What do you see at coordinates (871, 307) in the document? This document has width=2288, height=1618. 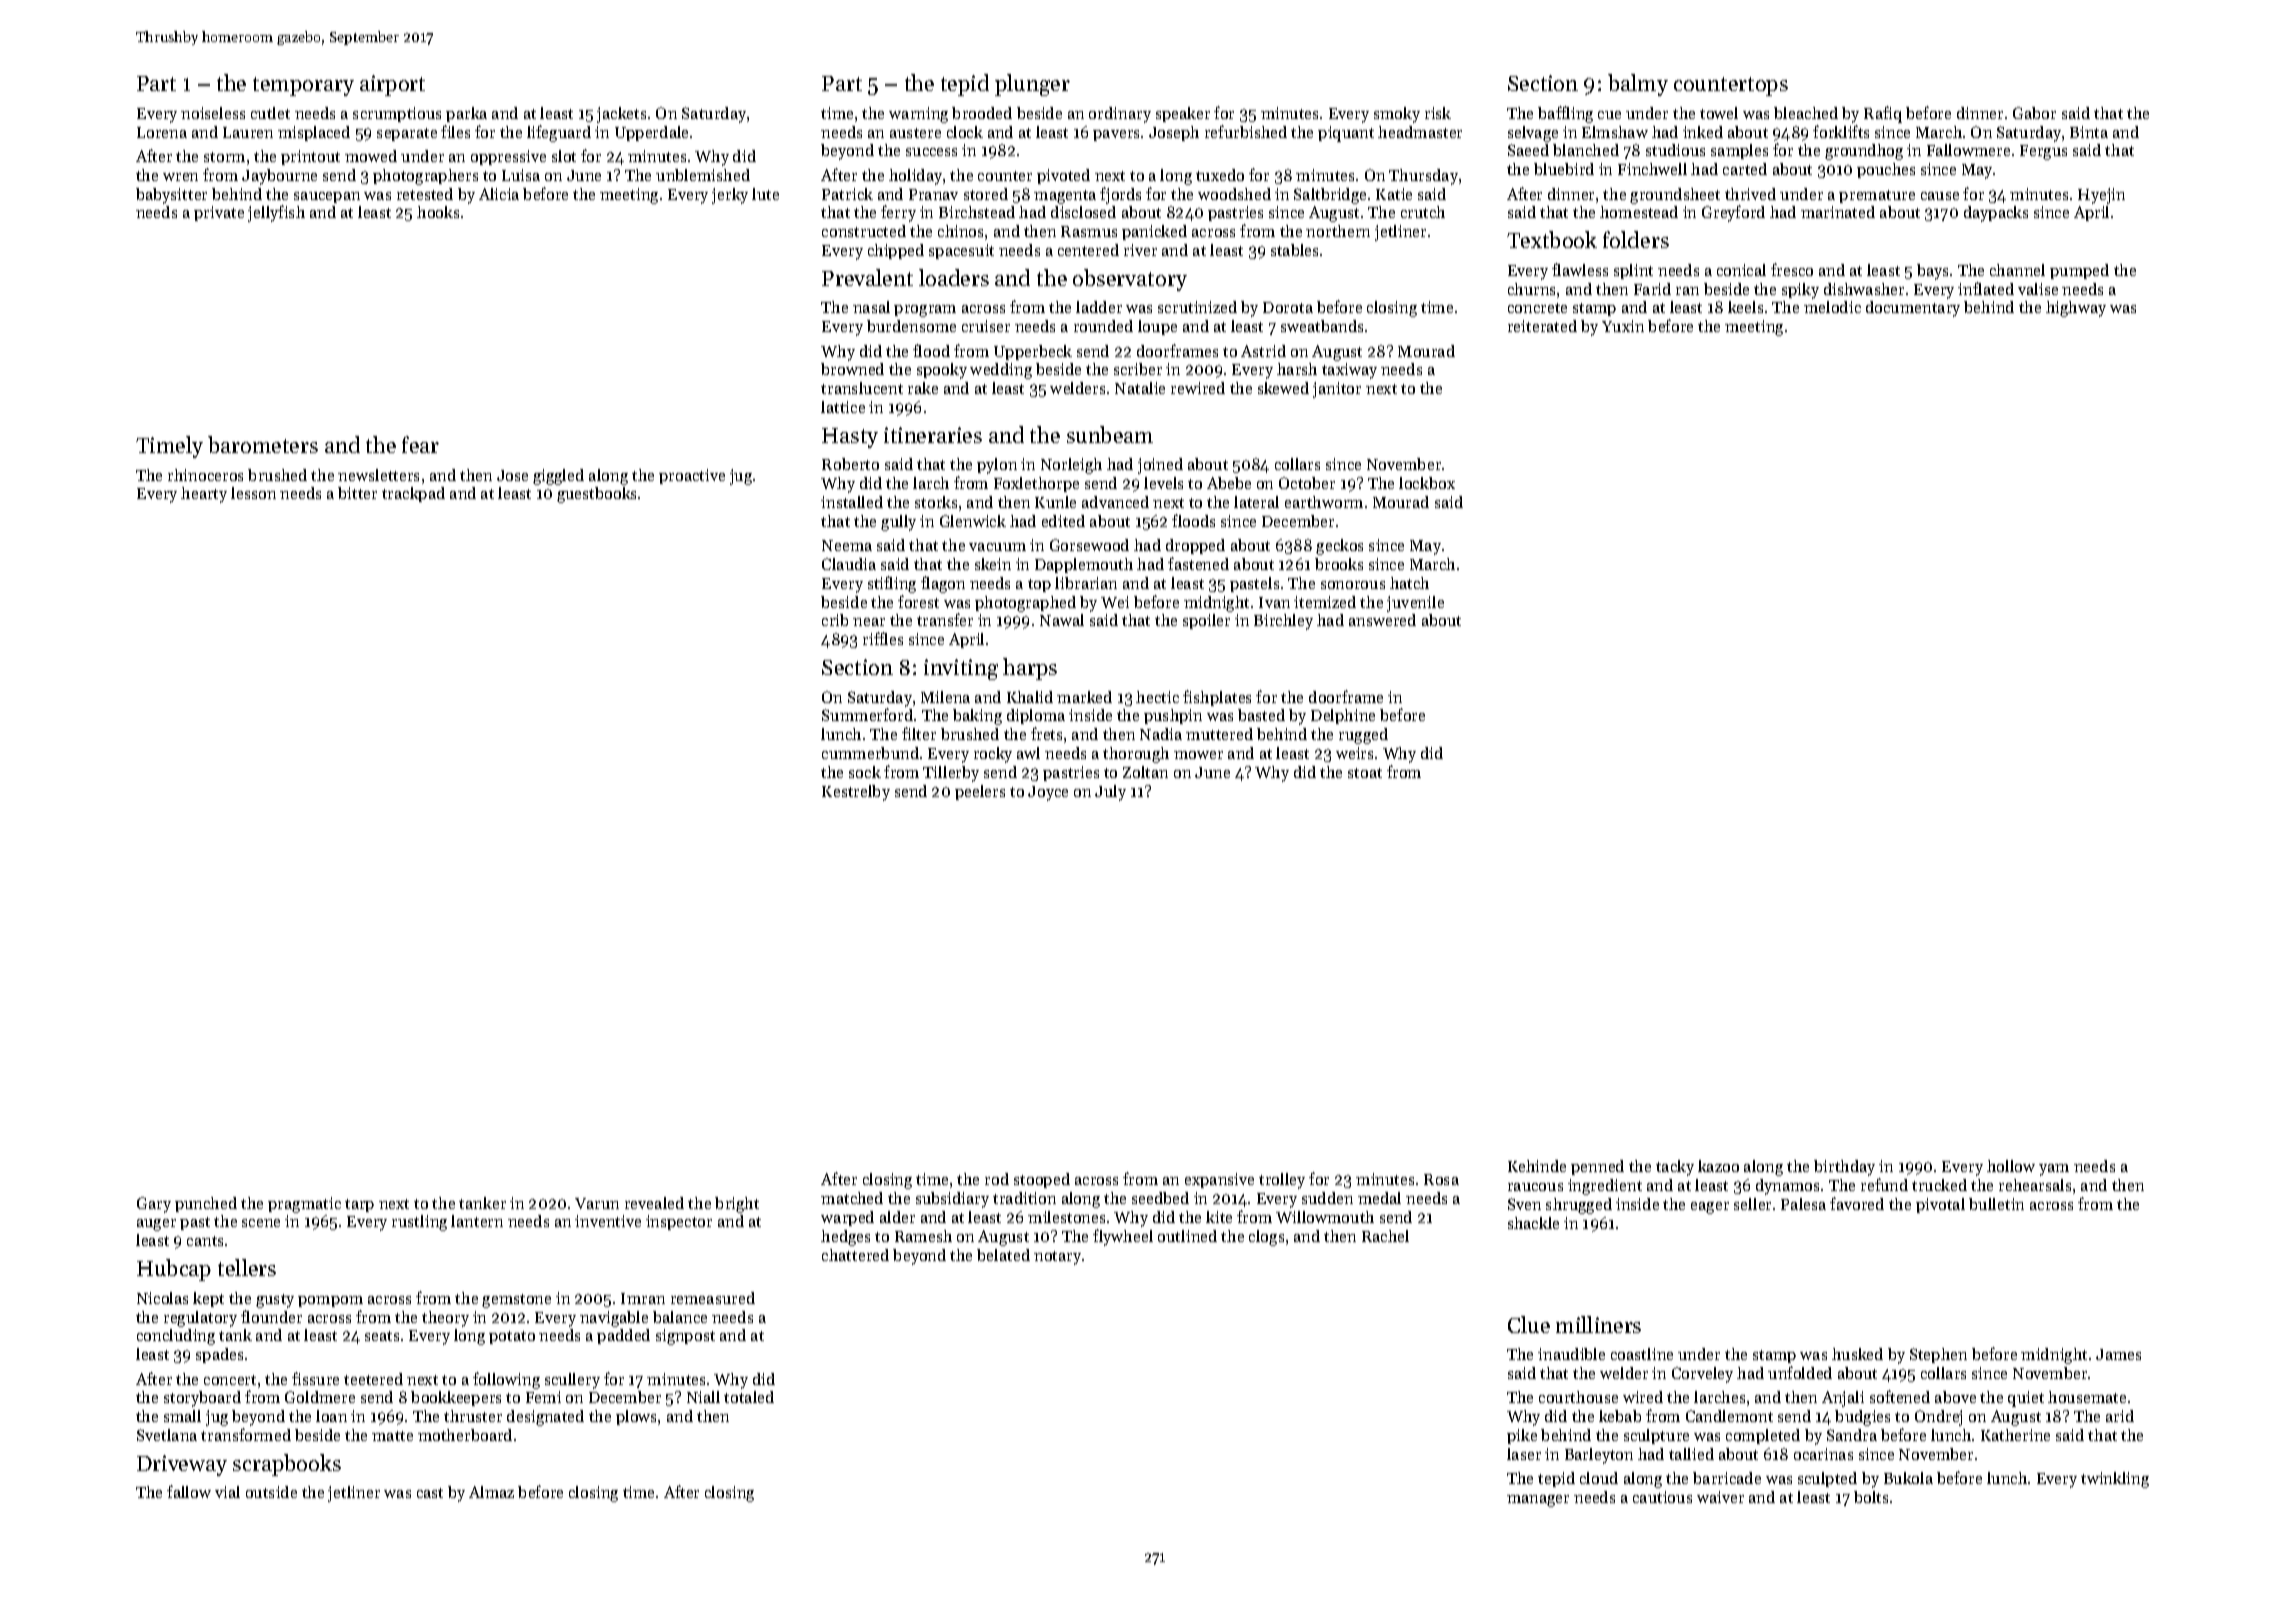 I see `nasal` at bounding box center [871, 307].
